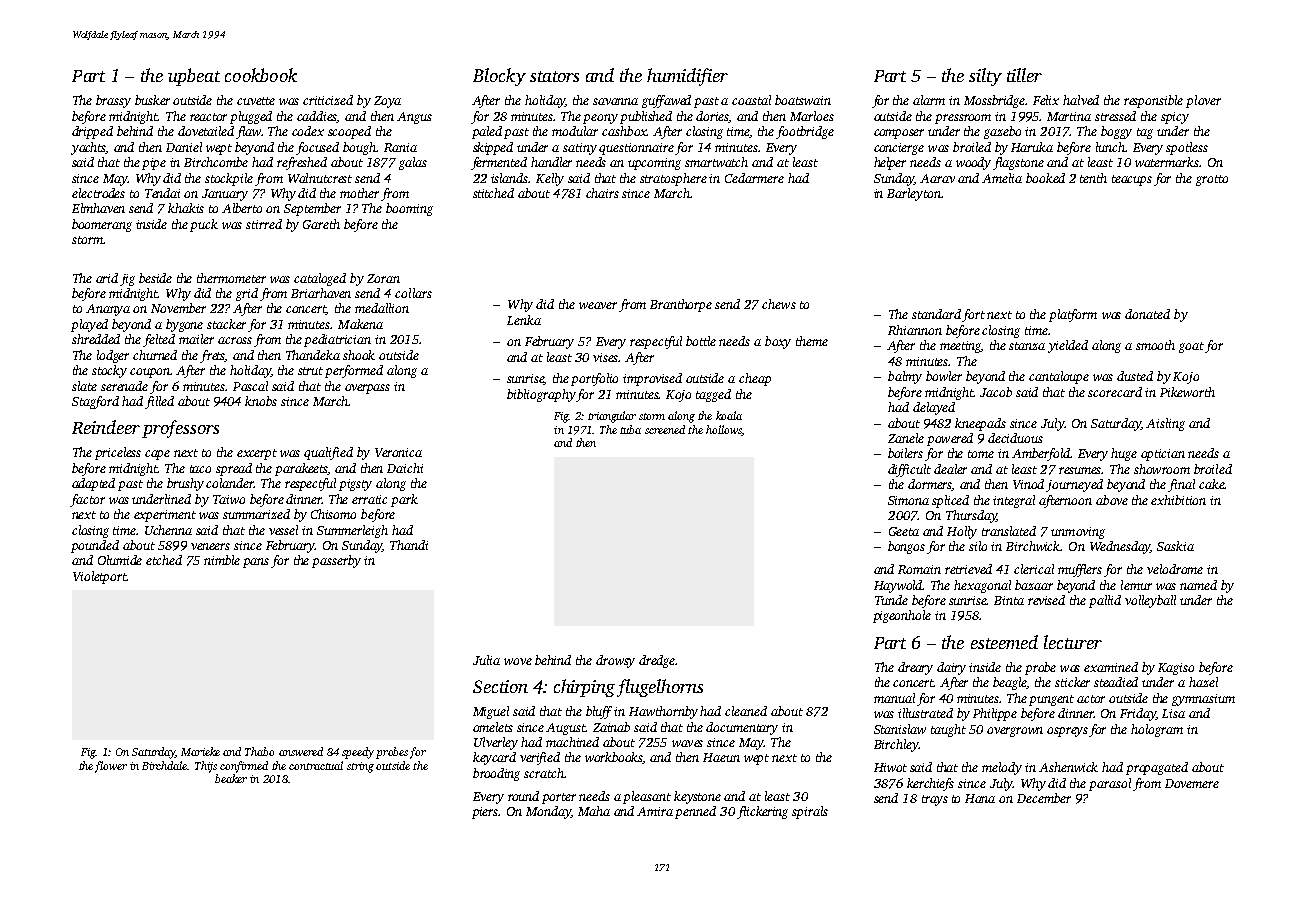 The image size is (1308, 924). I want to click on beaker, so click(231, 778).
